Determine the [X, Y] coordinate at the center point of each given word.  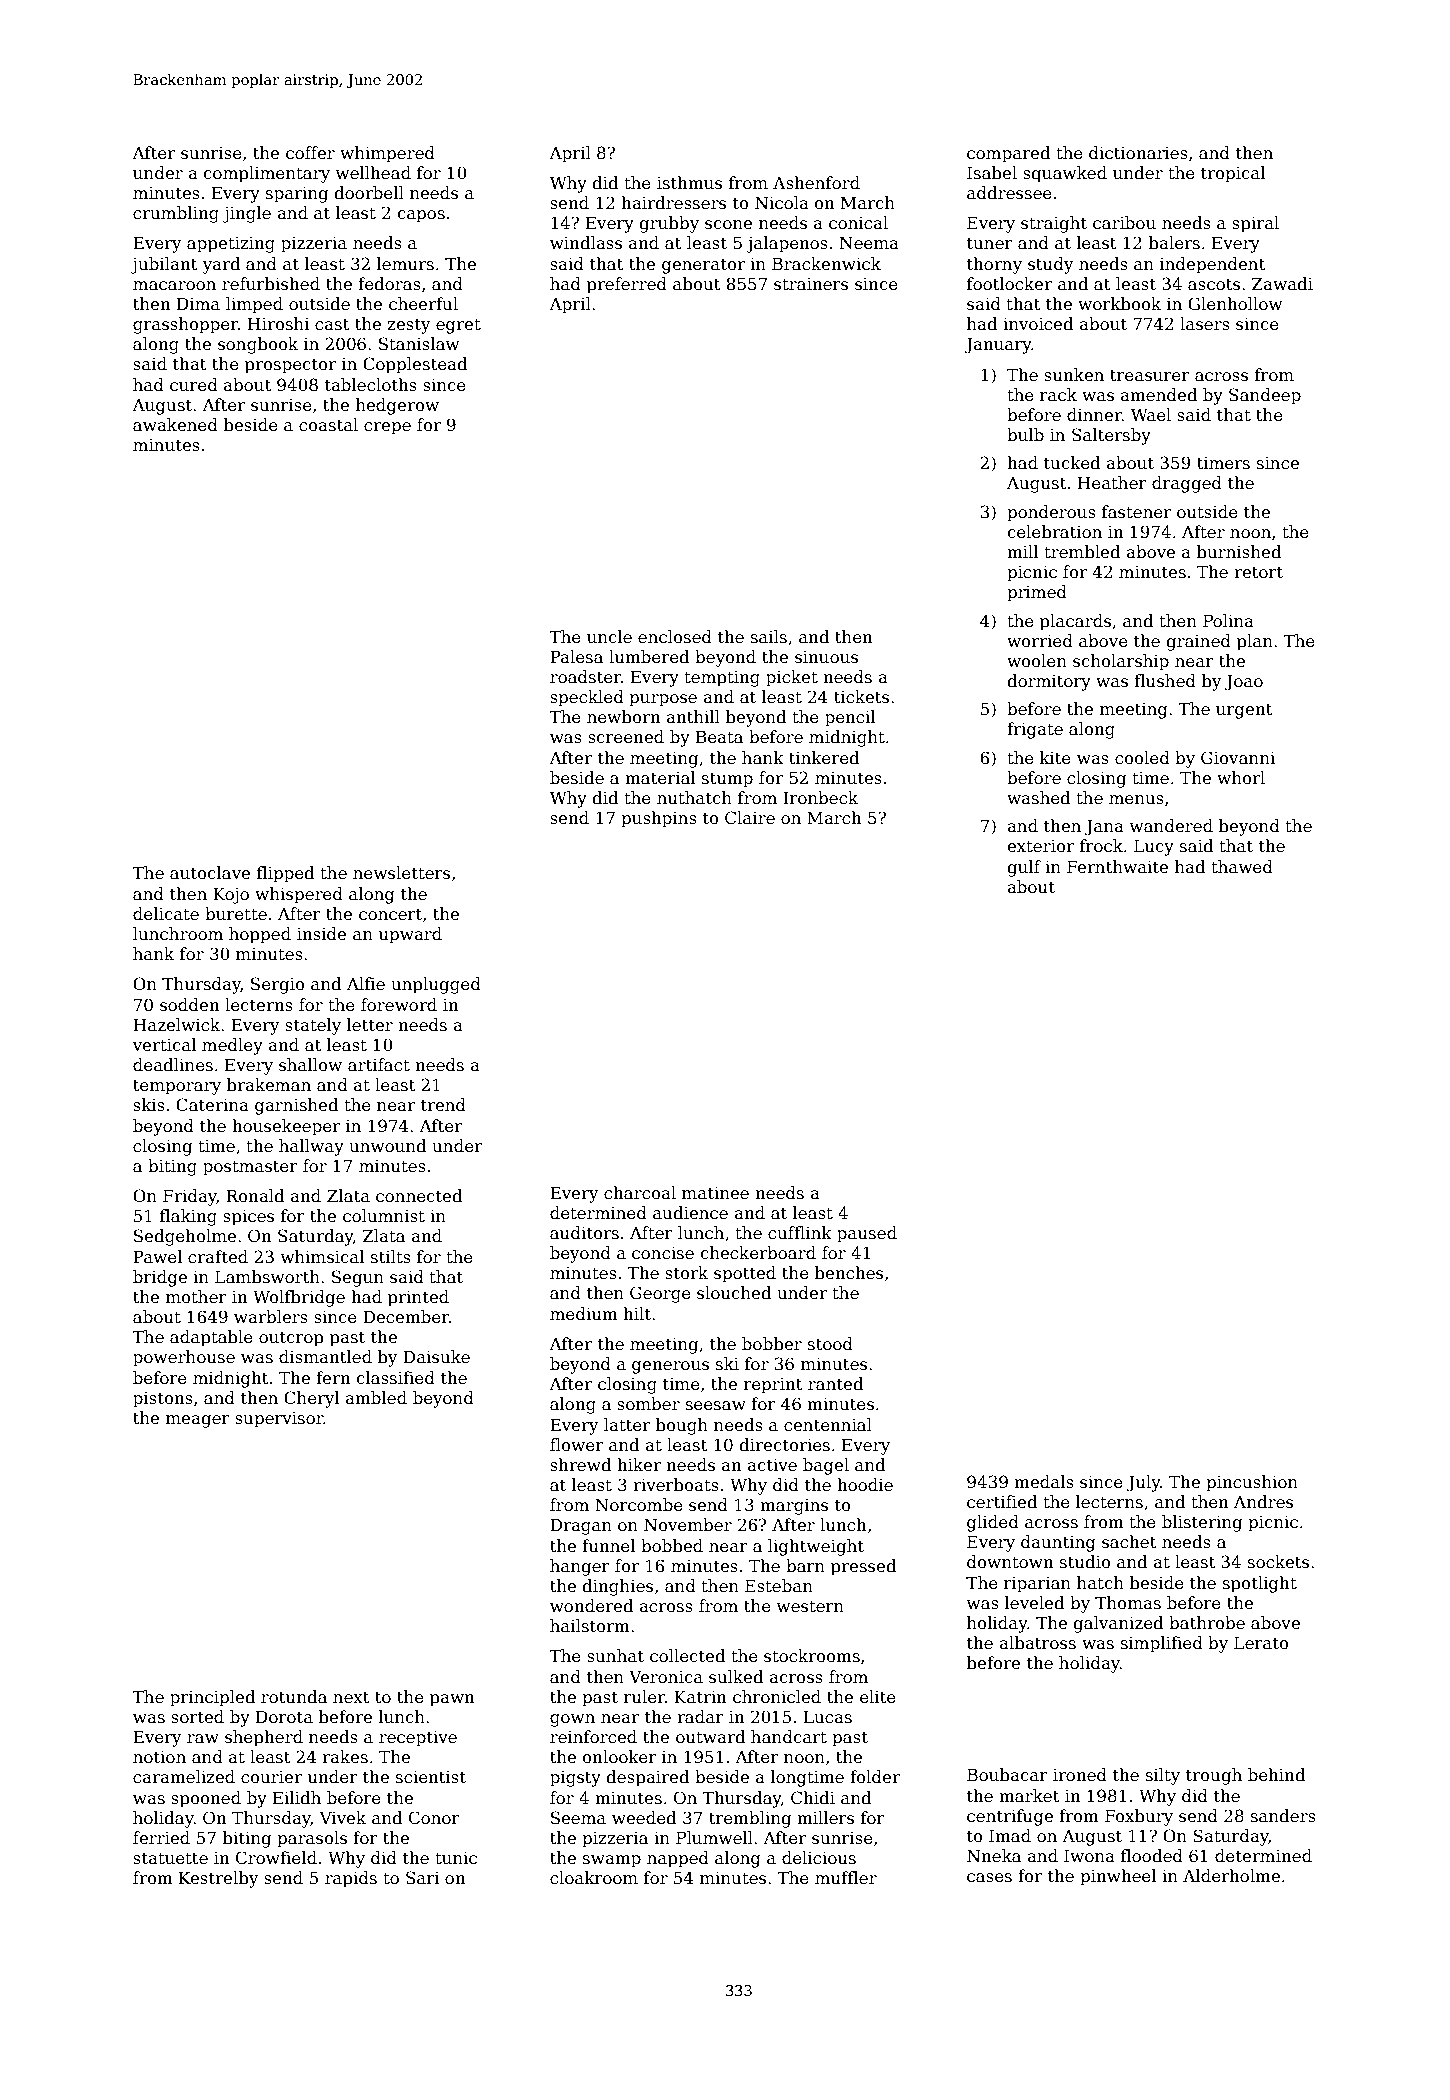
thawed [1242, 867]
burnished [1239, 552]
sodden [190, 1005]
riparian [1037, 1585]
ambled [376, 1398]
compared [1008, 154]
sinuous [826, 657]
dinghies [617, 1587]
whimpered [387, 154]
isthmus [689, 183]
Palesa [576, 657]
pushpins [659, 819]
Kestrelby [218, 1879]
